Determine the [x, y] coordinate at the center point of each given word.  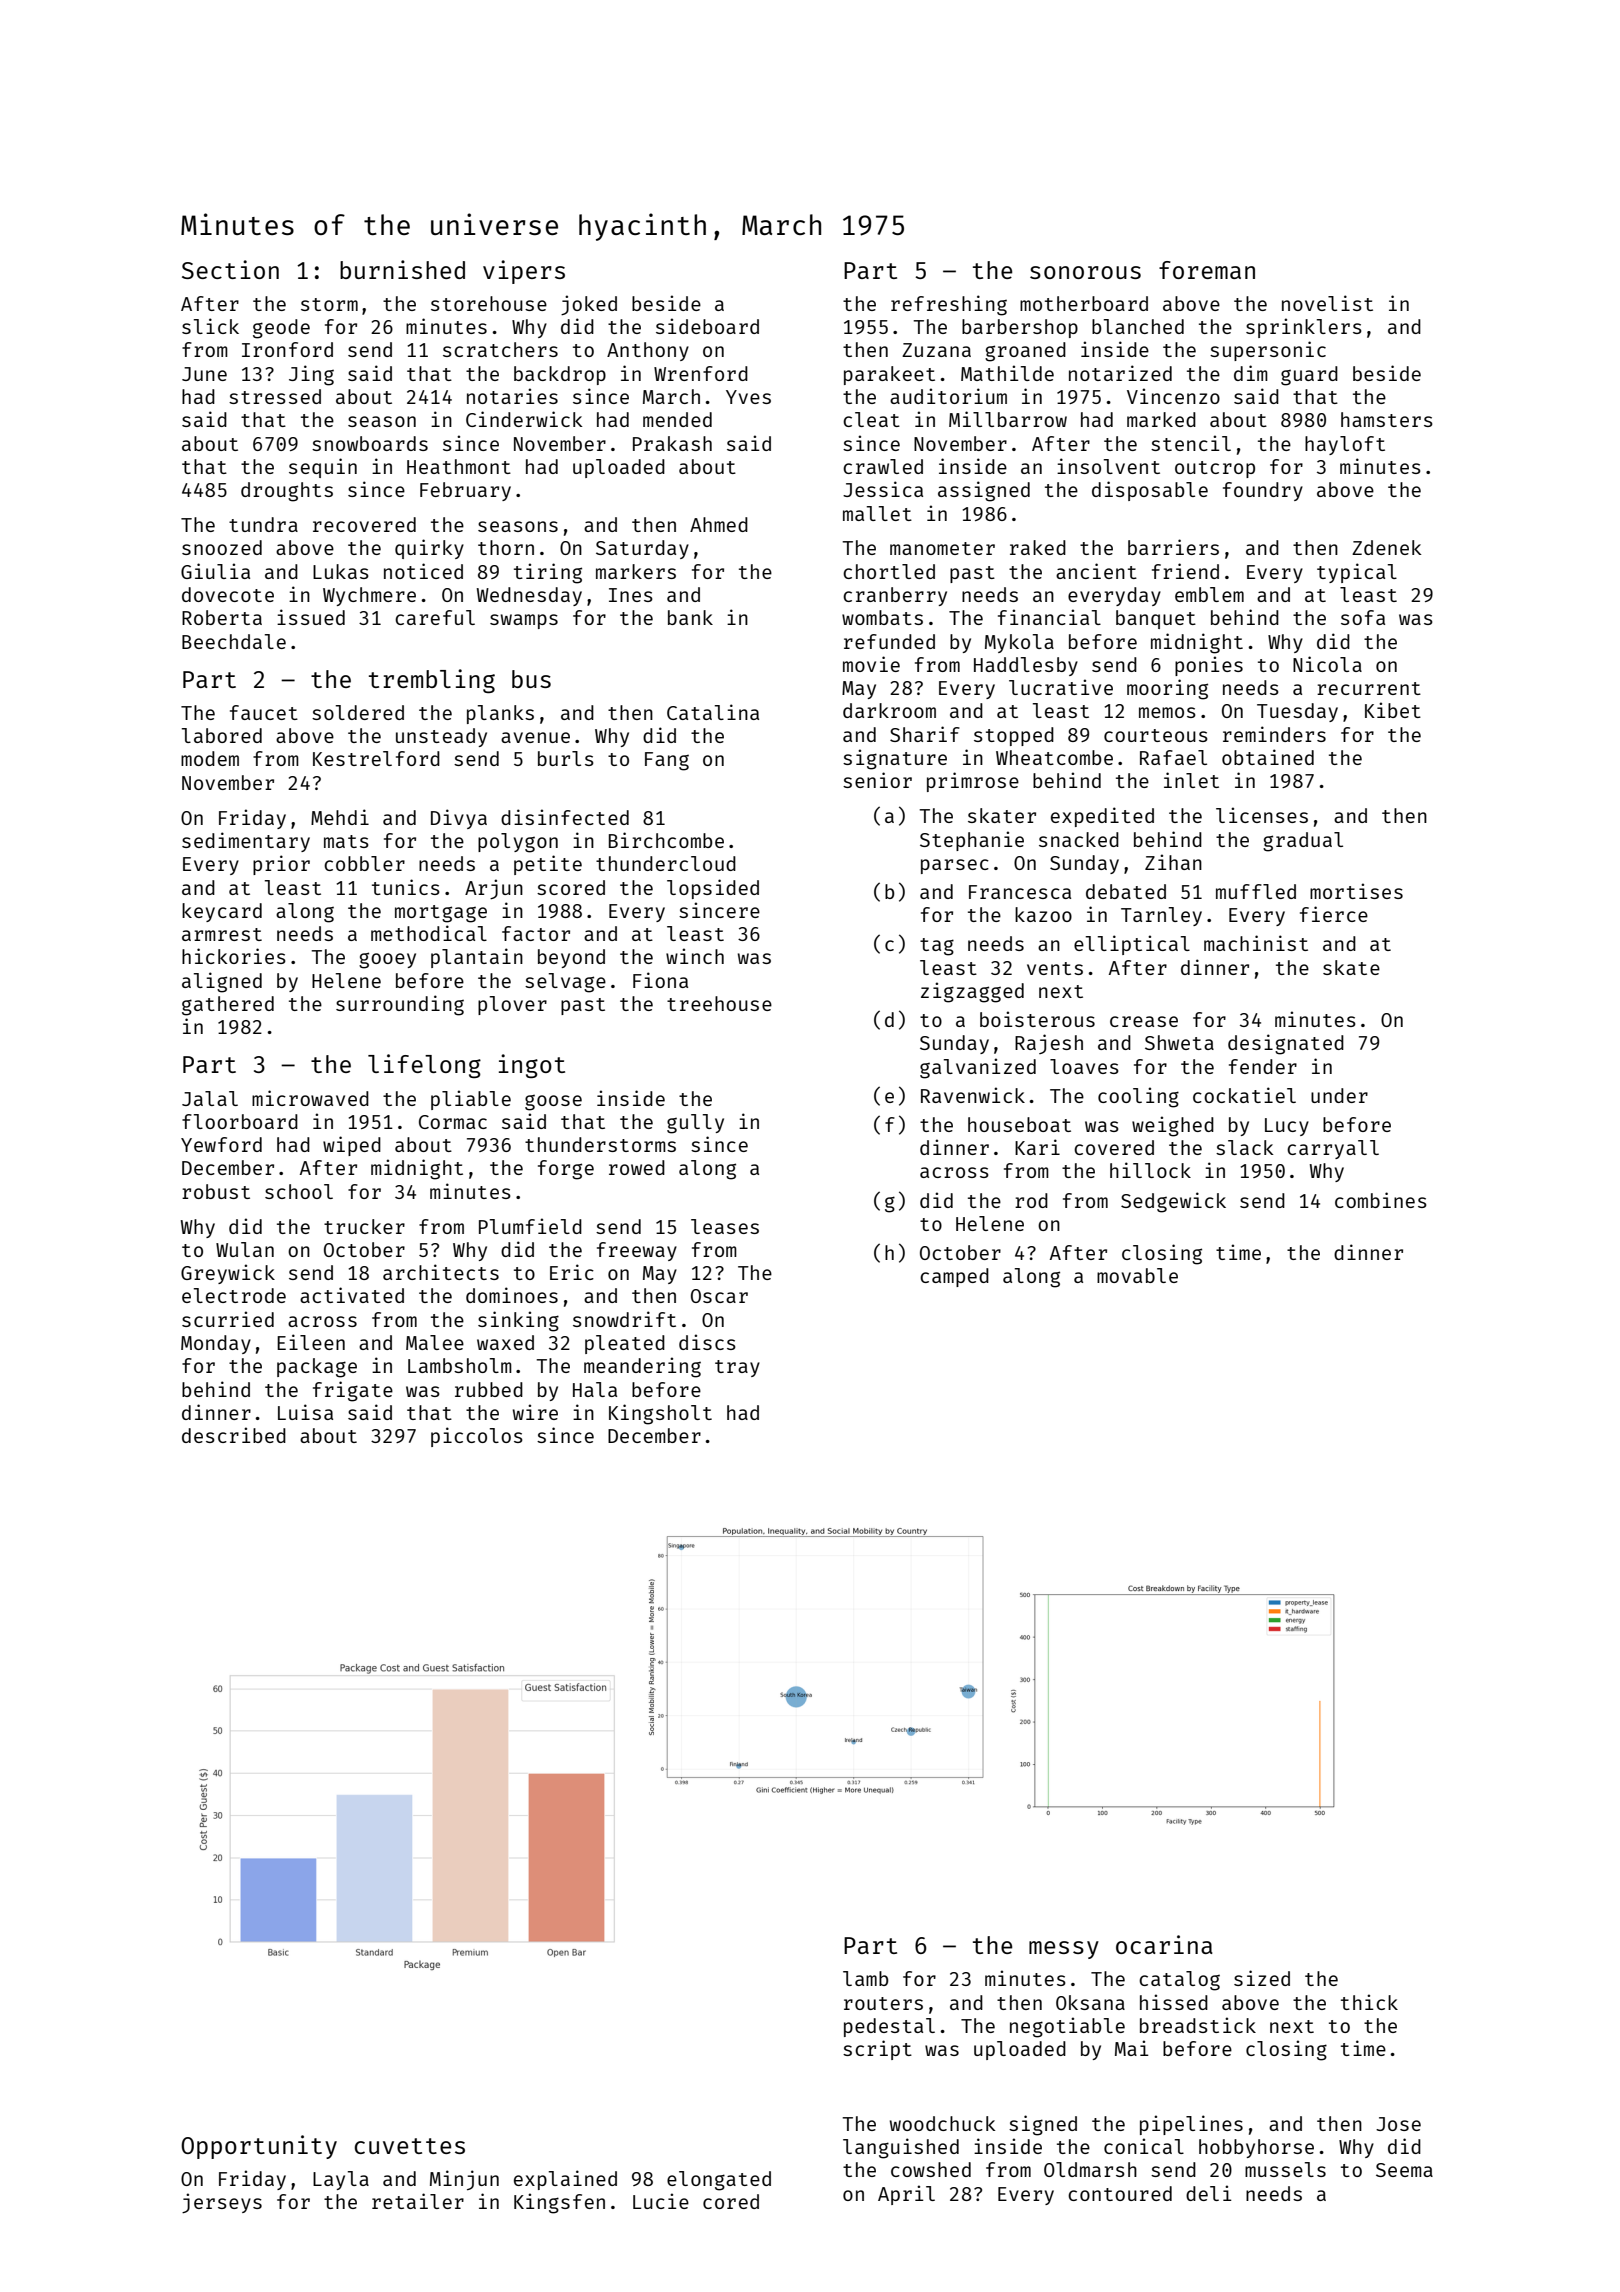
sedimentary [246, 842]
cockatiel [1244, 1095]
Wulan [245, 1249]
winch [695, 956]
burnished [402, 269]
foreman [1207, 270]
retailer [418, 2201]
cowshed [931, 2169]
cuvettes [410, 2146]
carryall [1333, 1149]
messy [1064, 1950]
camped [954, 1277]
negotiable [1067, 2027]
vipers [524, 272]
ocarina [1164, 1944]
